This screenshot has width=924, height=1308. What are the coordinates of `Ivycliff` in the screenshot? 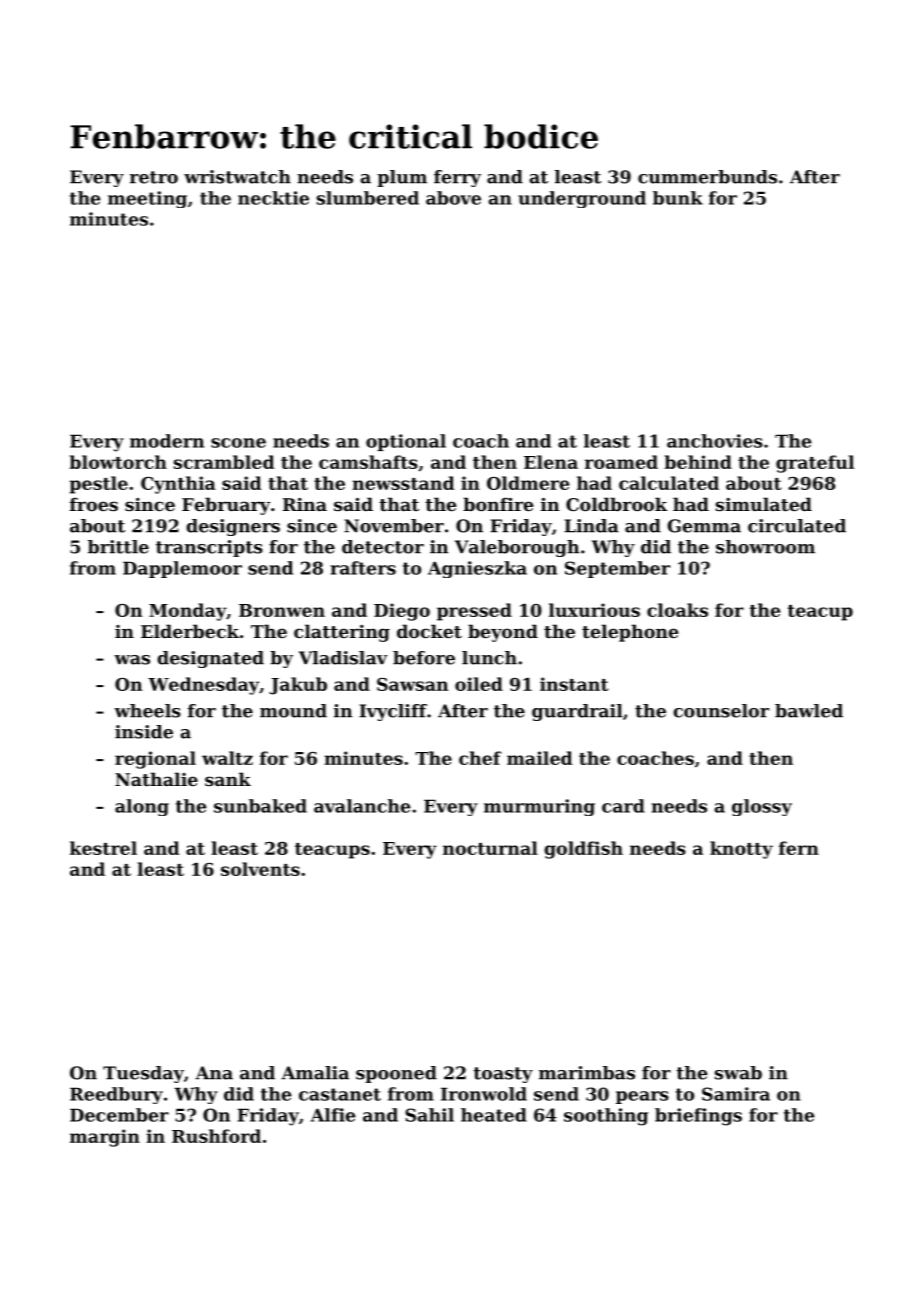 It's located at (393, 712).
